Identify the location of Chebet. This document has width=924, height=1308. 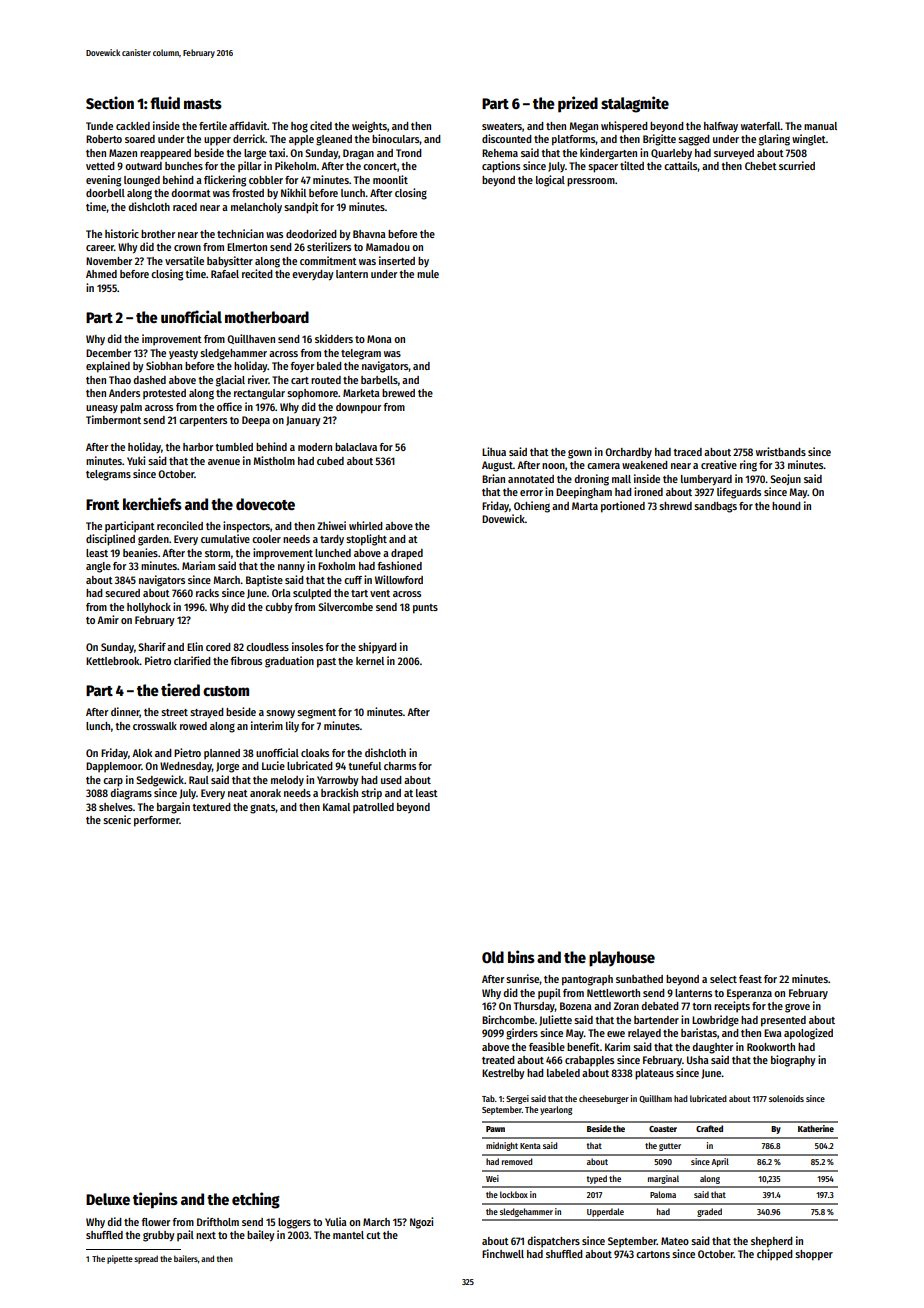
(761, 166).
